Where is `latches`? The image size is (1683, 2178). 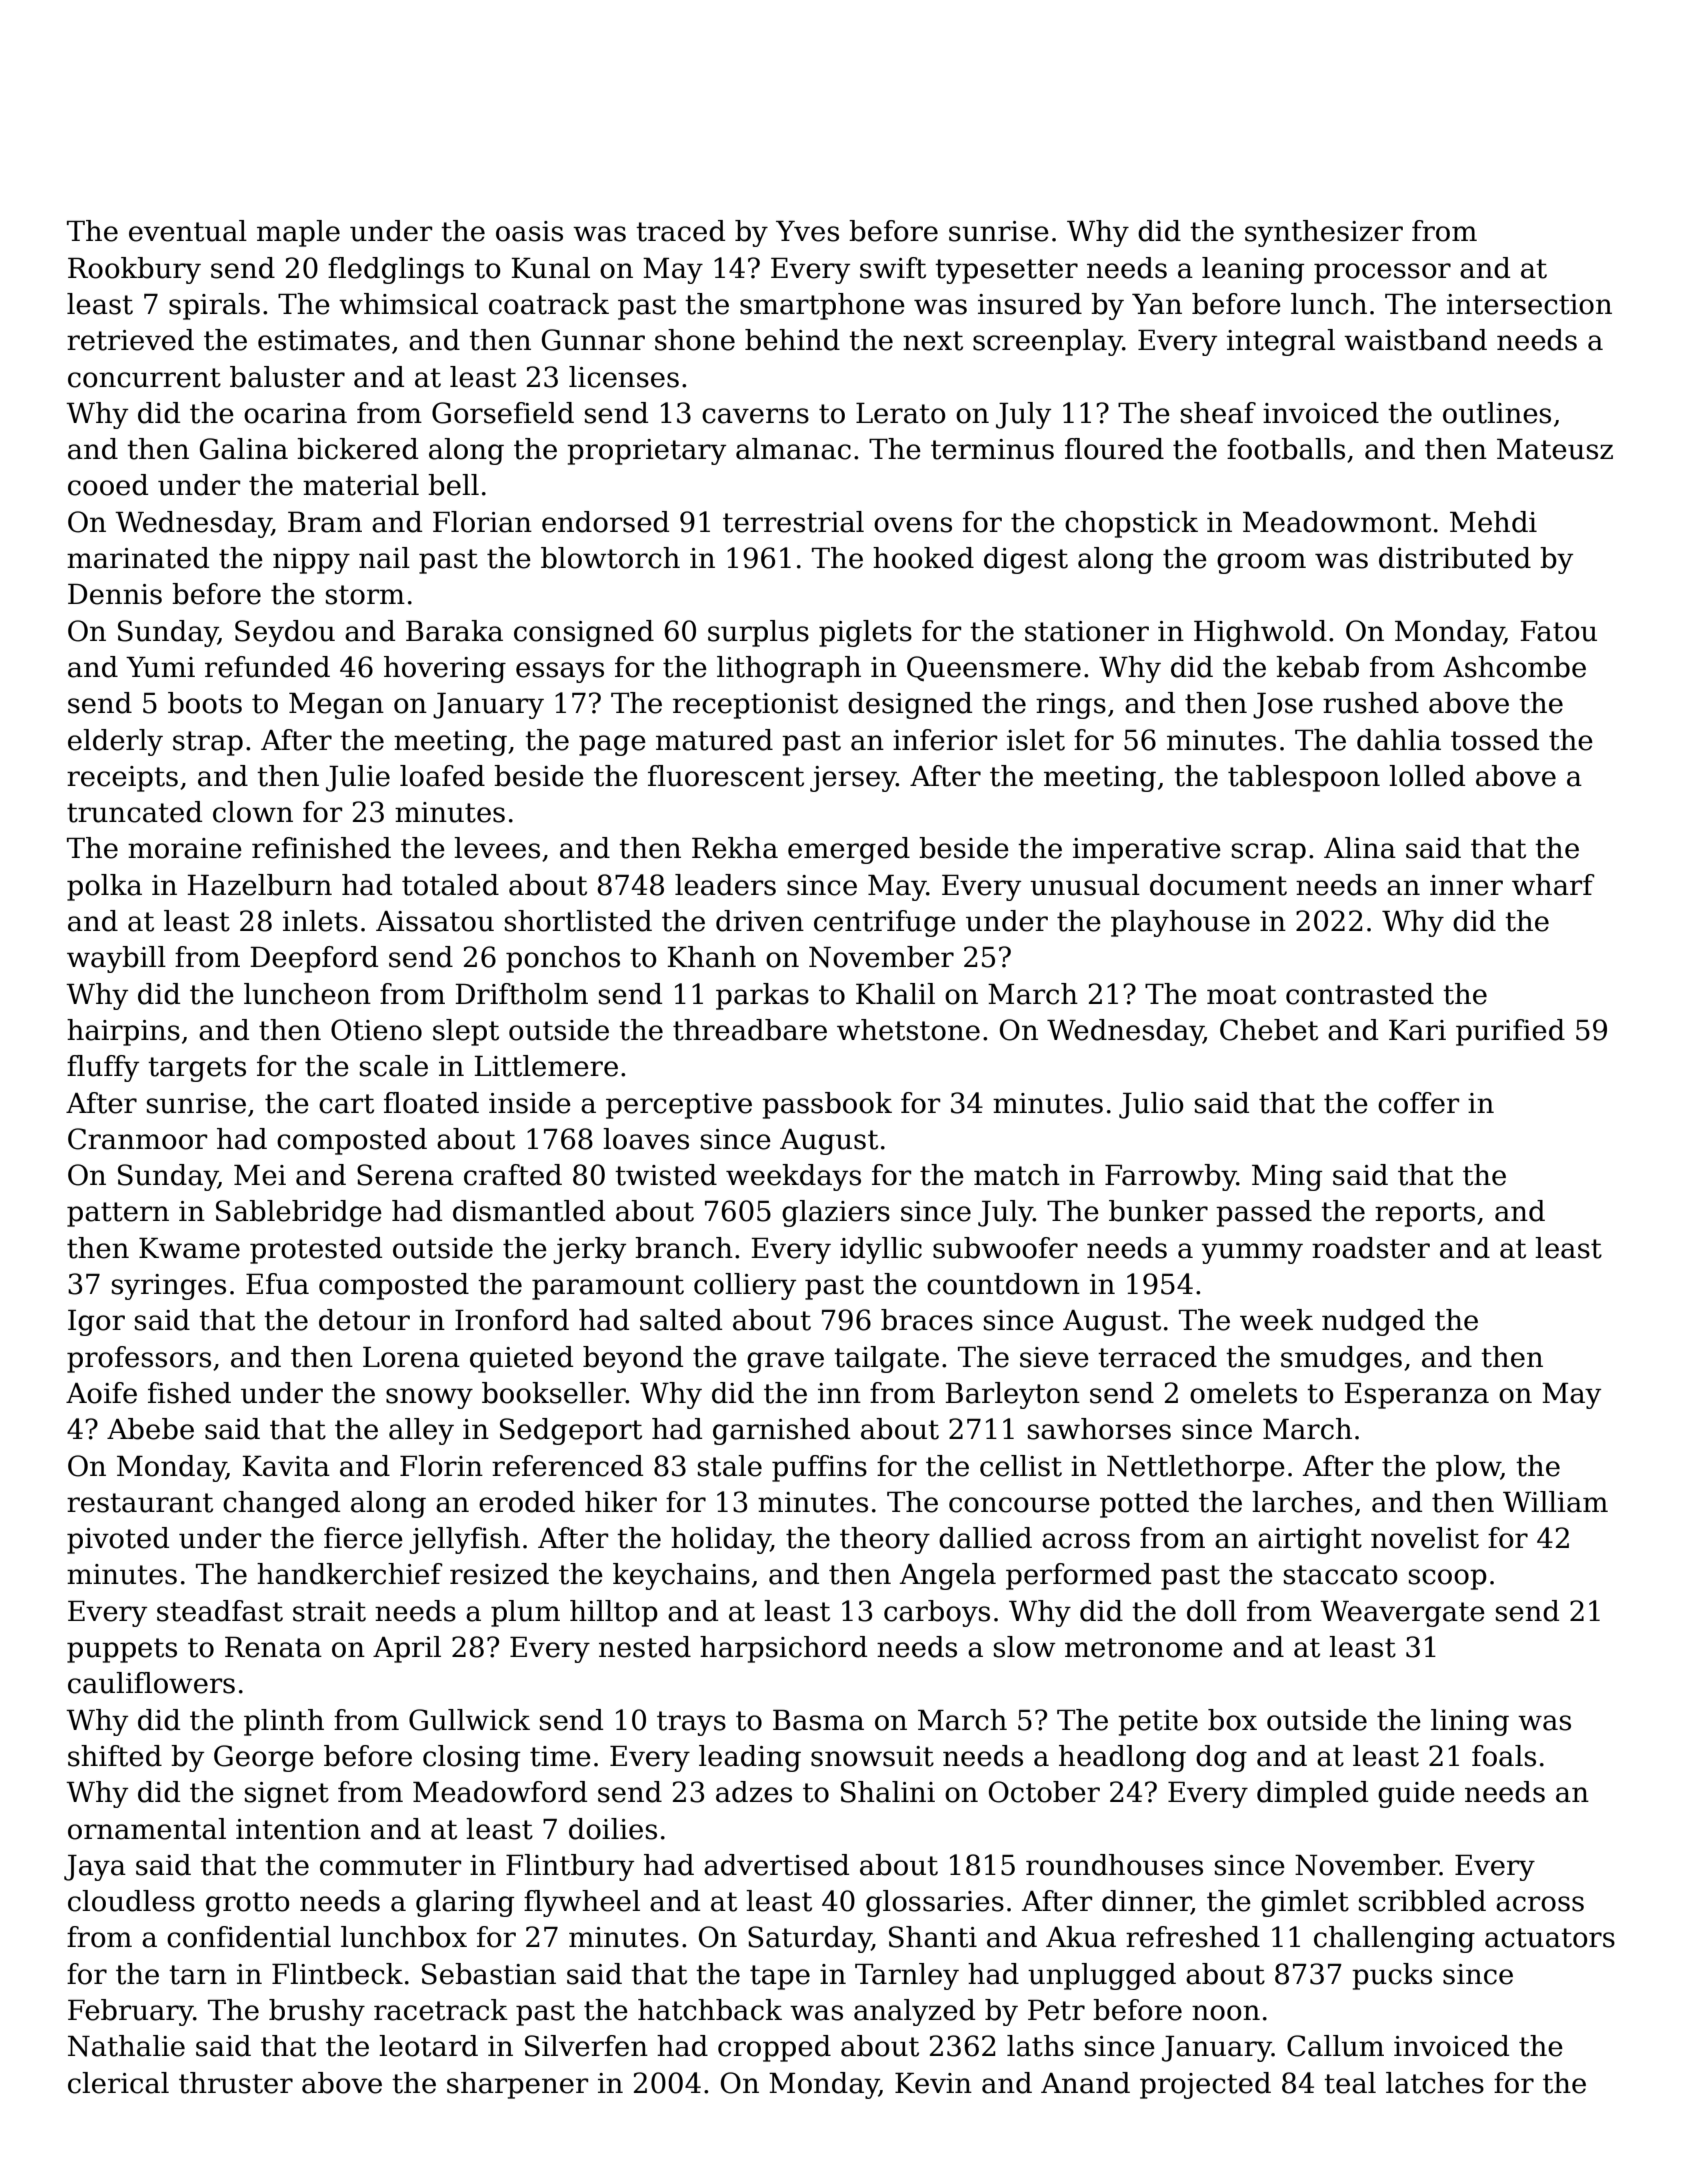
latches is located at coordinates (1435, 2083).
